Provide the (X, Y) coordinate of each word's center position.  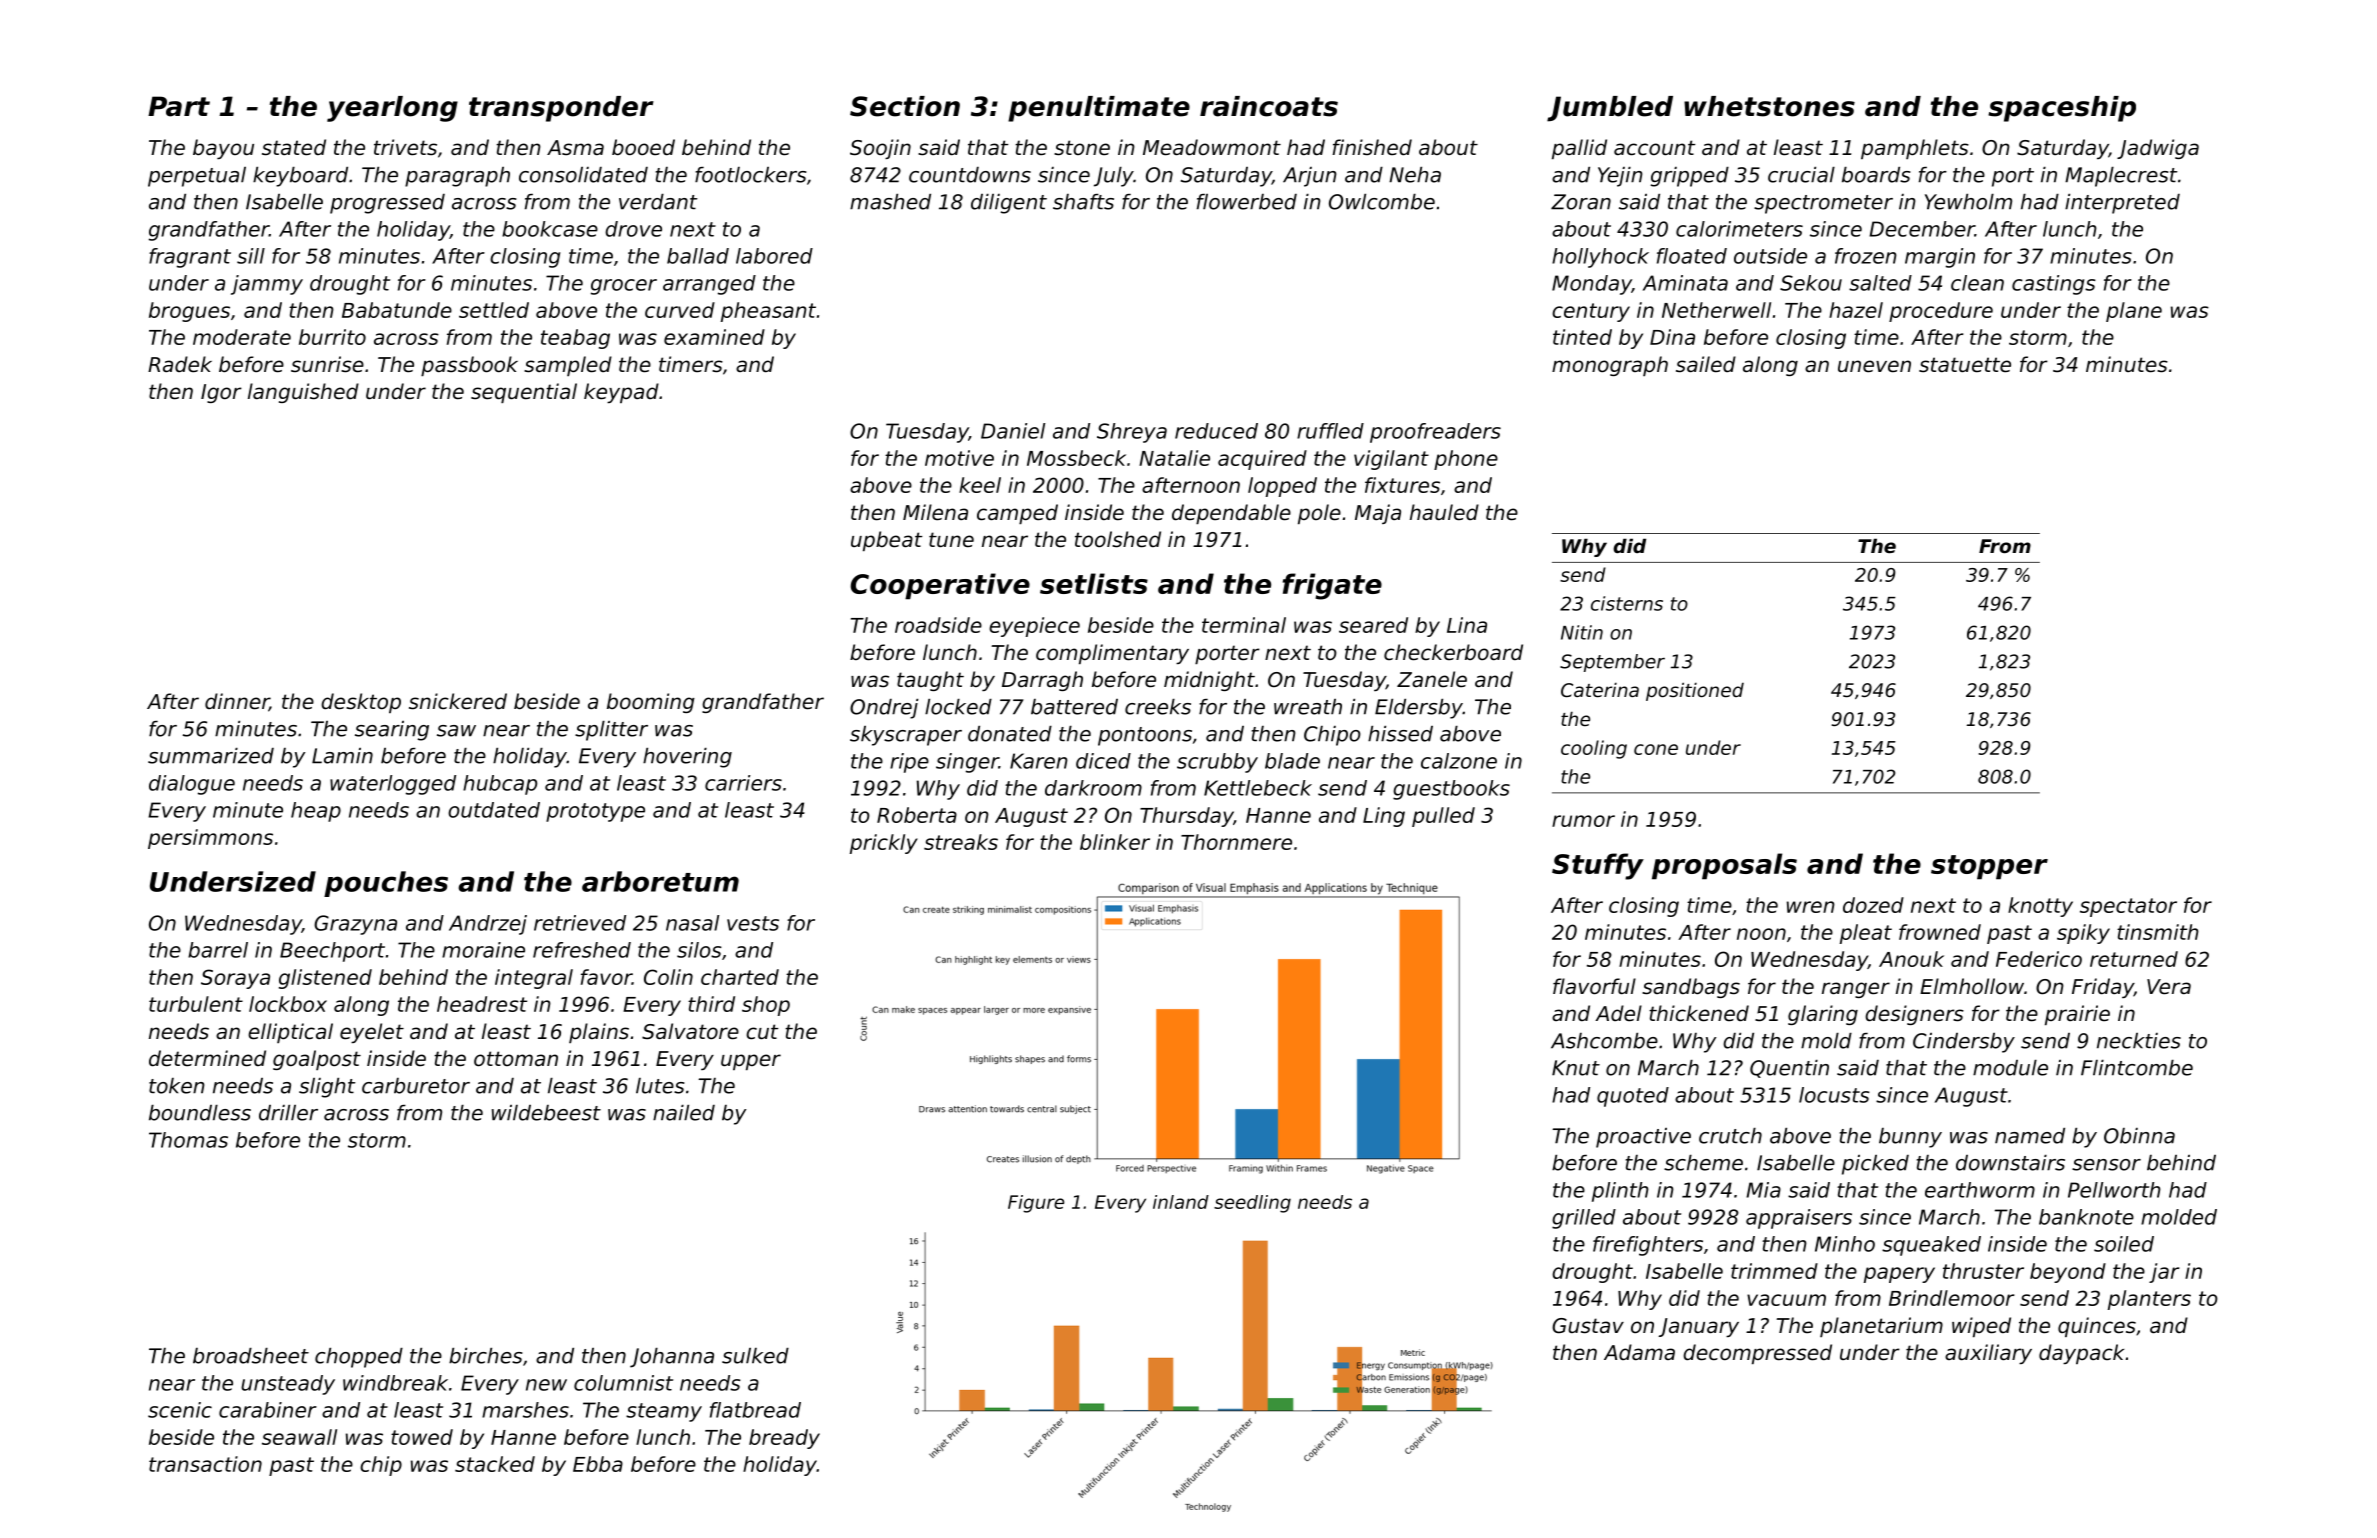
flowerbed (1247, 202)
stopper (1989, 867)
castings (2054, 285)
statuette (1965, 365)
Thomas (188, 1140)
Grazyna (355, 925)
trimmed (1774, 1271)
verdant (658, 202)
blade (1292, 761)
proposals (1724, 866)
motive (959, 458)
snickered (458, 701)
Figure (1036, 1204)
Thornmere (1236, 842)
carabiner (268, 1410)
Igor (221, 393)
